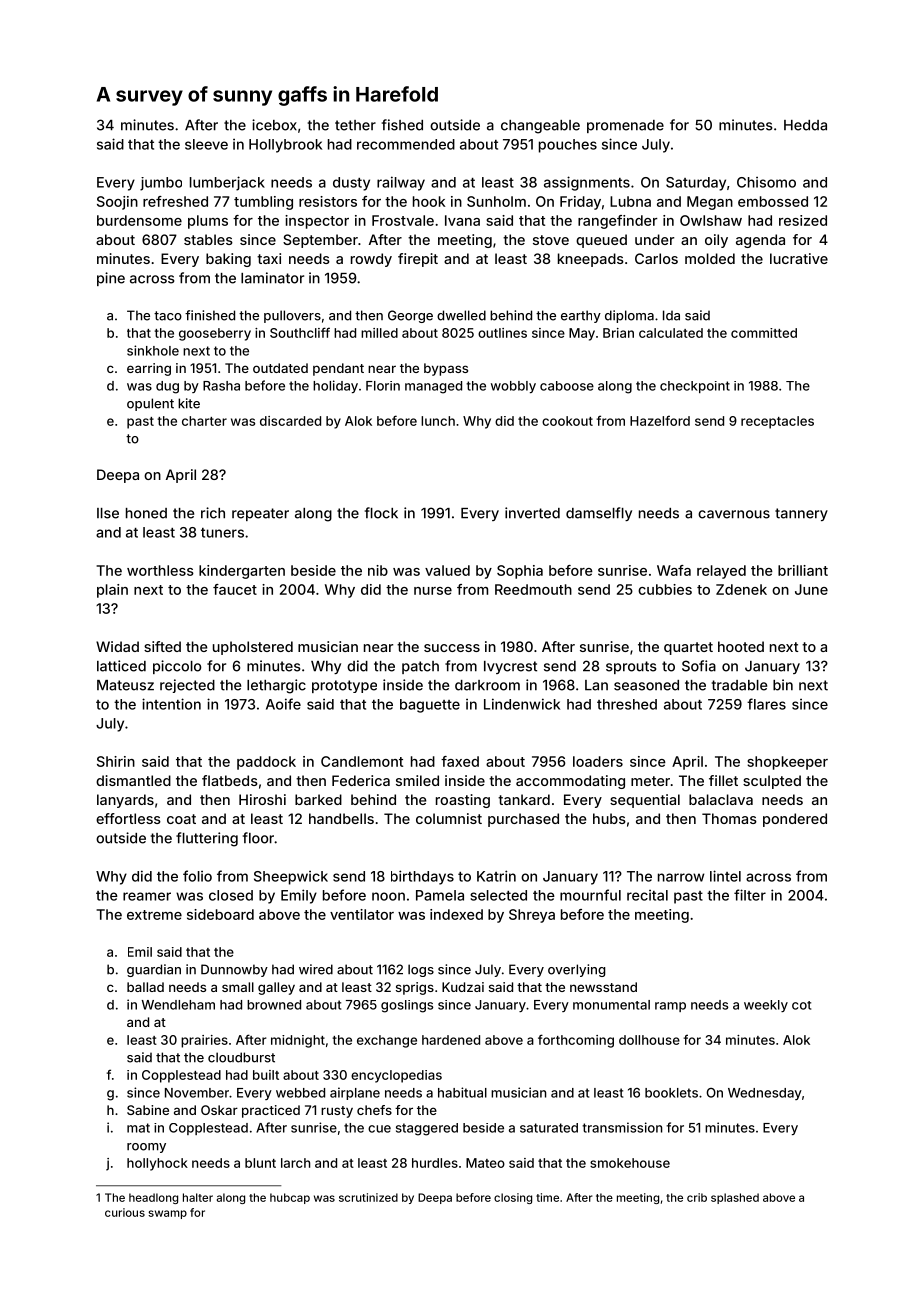 Image resolution: width=924 pixels, height=1308 pixels. What do you see at coordinates (274, 125) in the page?
I see `icebox` at bounding box center [274, 125].
